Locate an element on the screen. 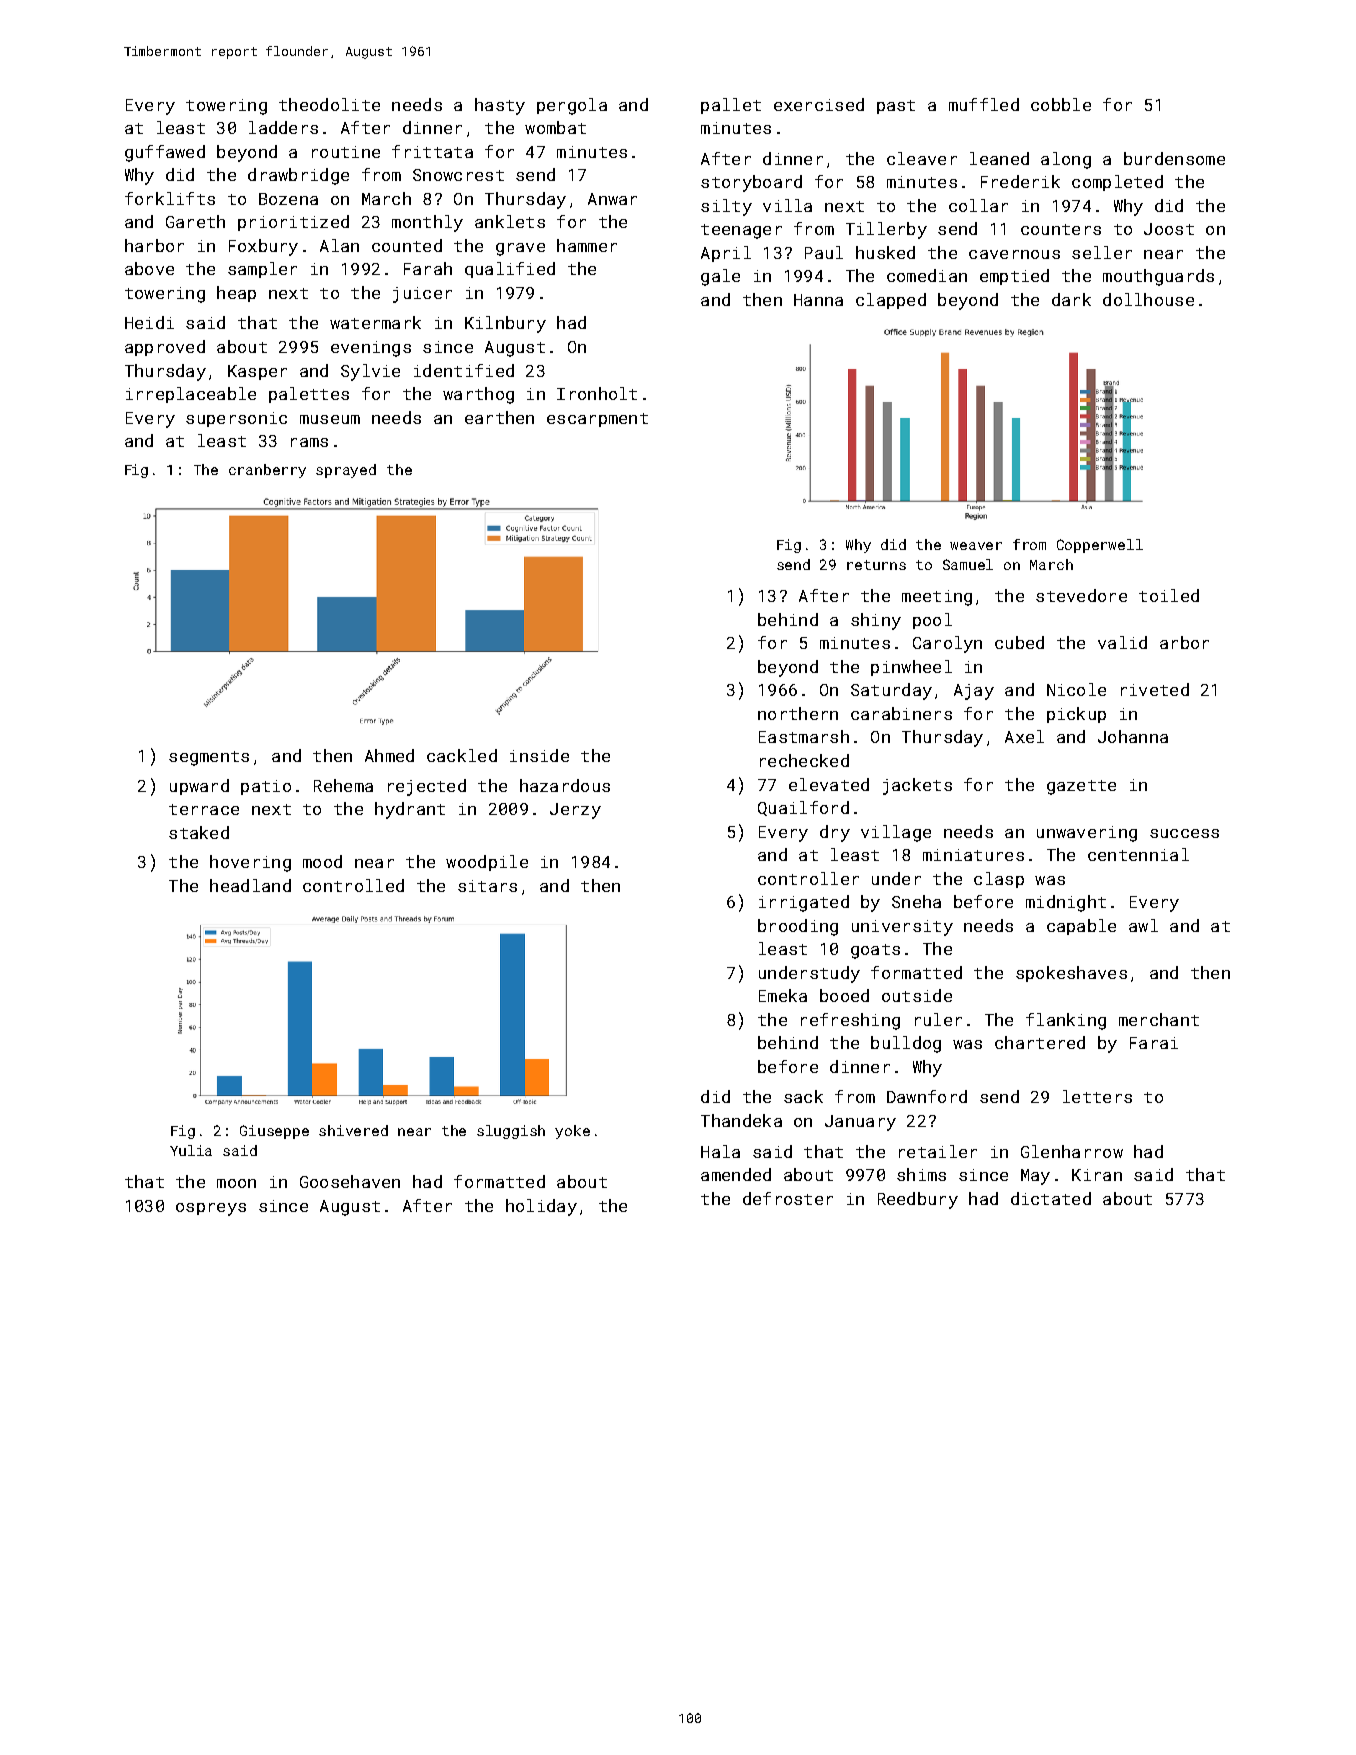 This screenshot has height=1755, width=1356. wombat is located at coordinates (555, 127).
